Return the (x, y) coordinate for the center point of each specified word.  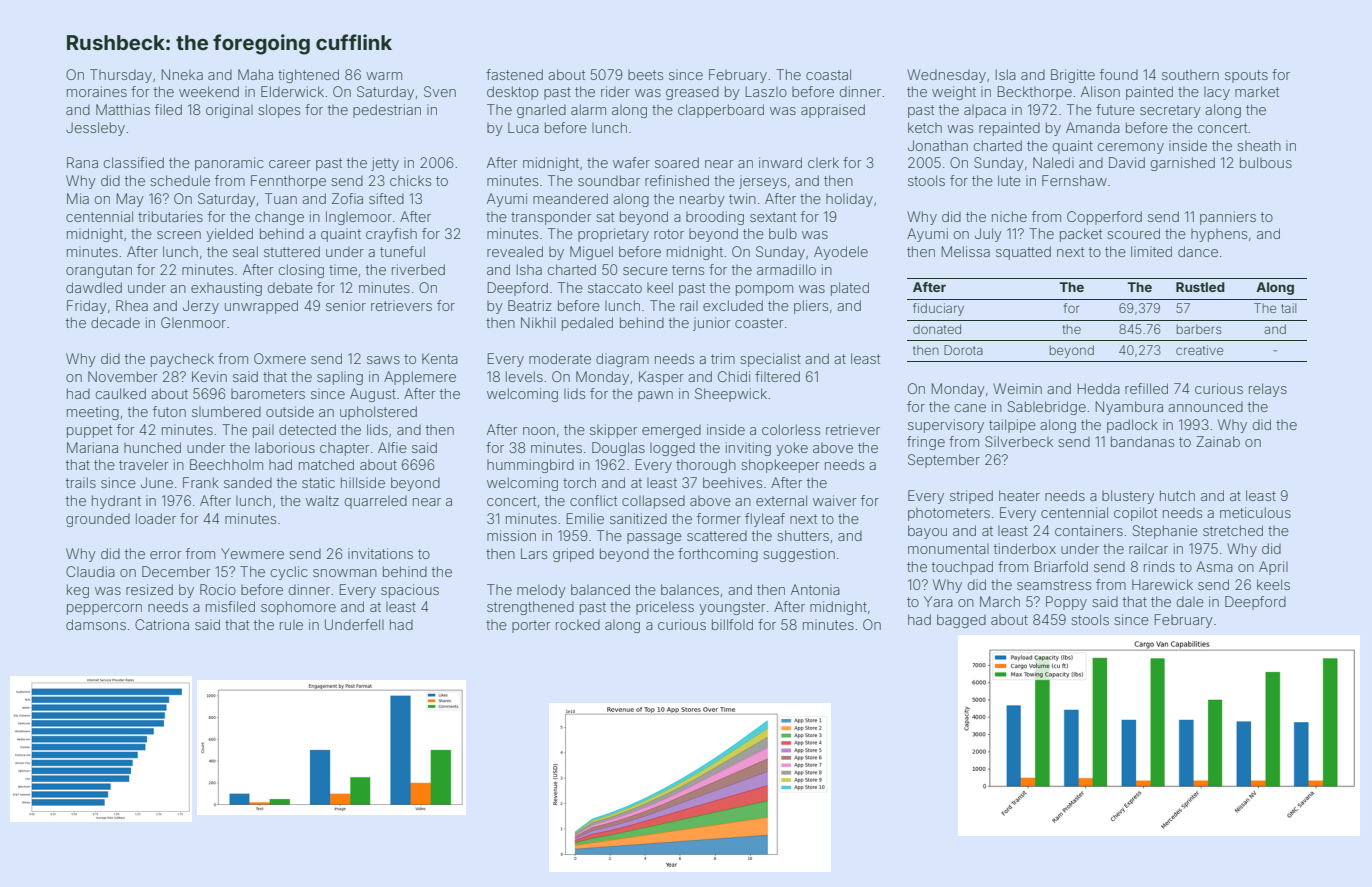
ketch (925, 127)
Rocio (218, 589)
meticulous (1255, 512)
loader (156, 518)
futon (169, 411)
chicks (410, 180)
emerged (671, 431)
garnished (1183, 164)
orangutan (99, 271)
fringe (926, 443)
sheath (1259, 145)
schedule (180, 180)
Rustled (1200, 287)
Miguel (591, 253)
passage (654, 538)
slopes (279, 111)
